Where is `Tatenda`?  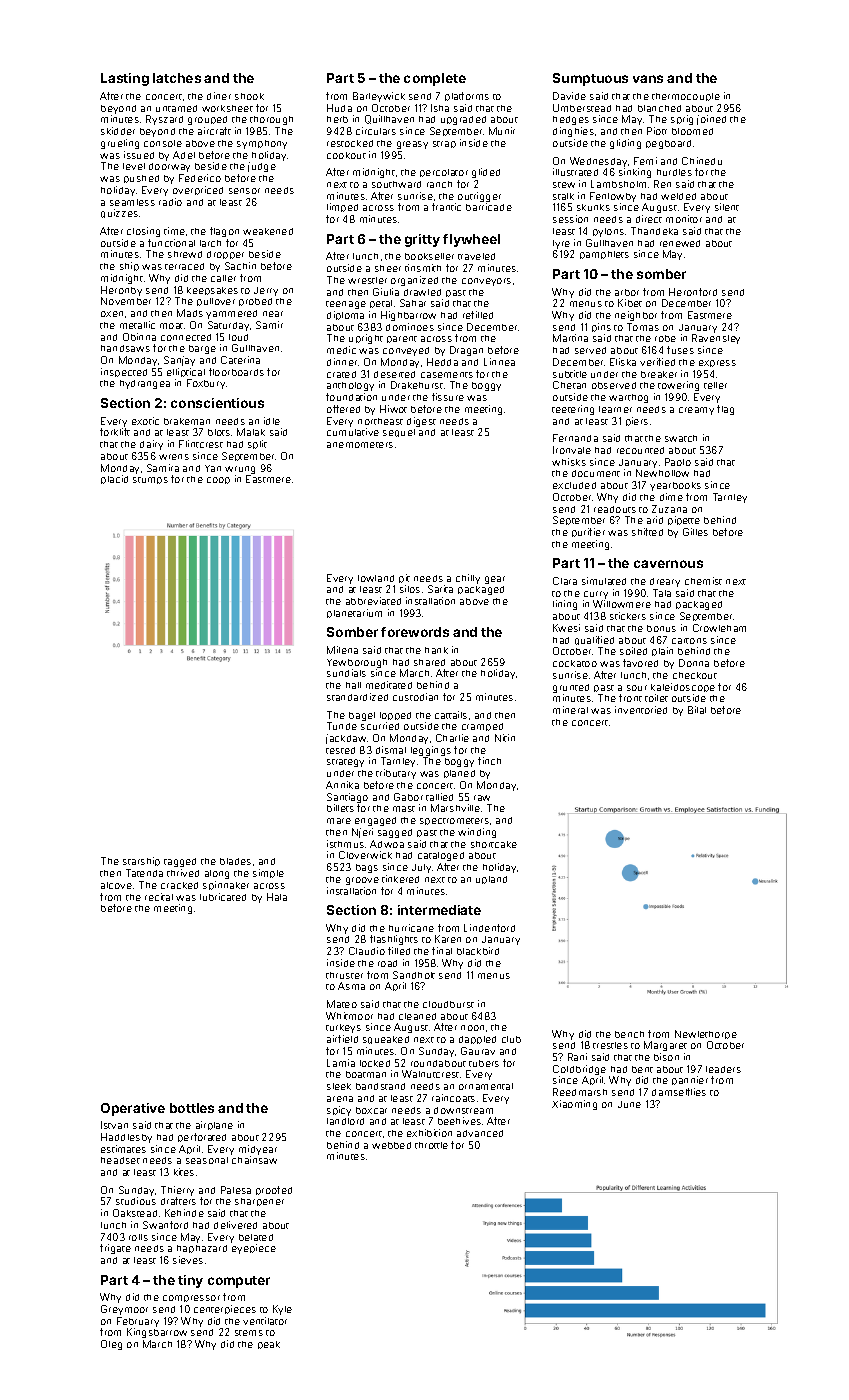 Tatenda is located at coordinates (144, 873).
